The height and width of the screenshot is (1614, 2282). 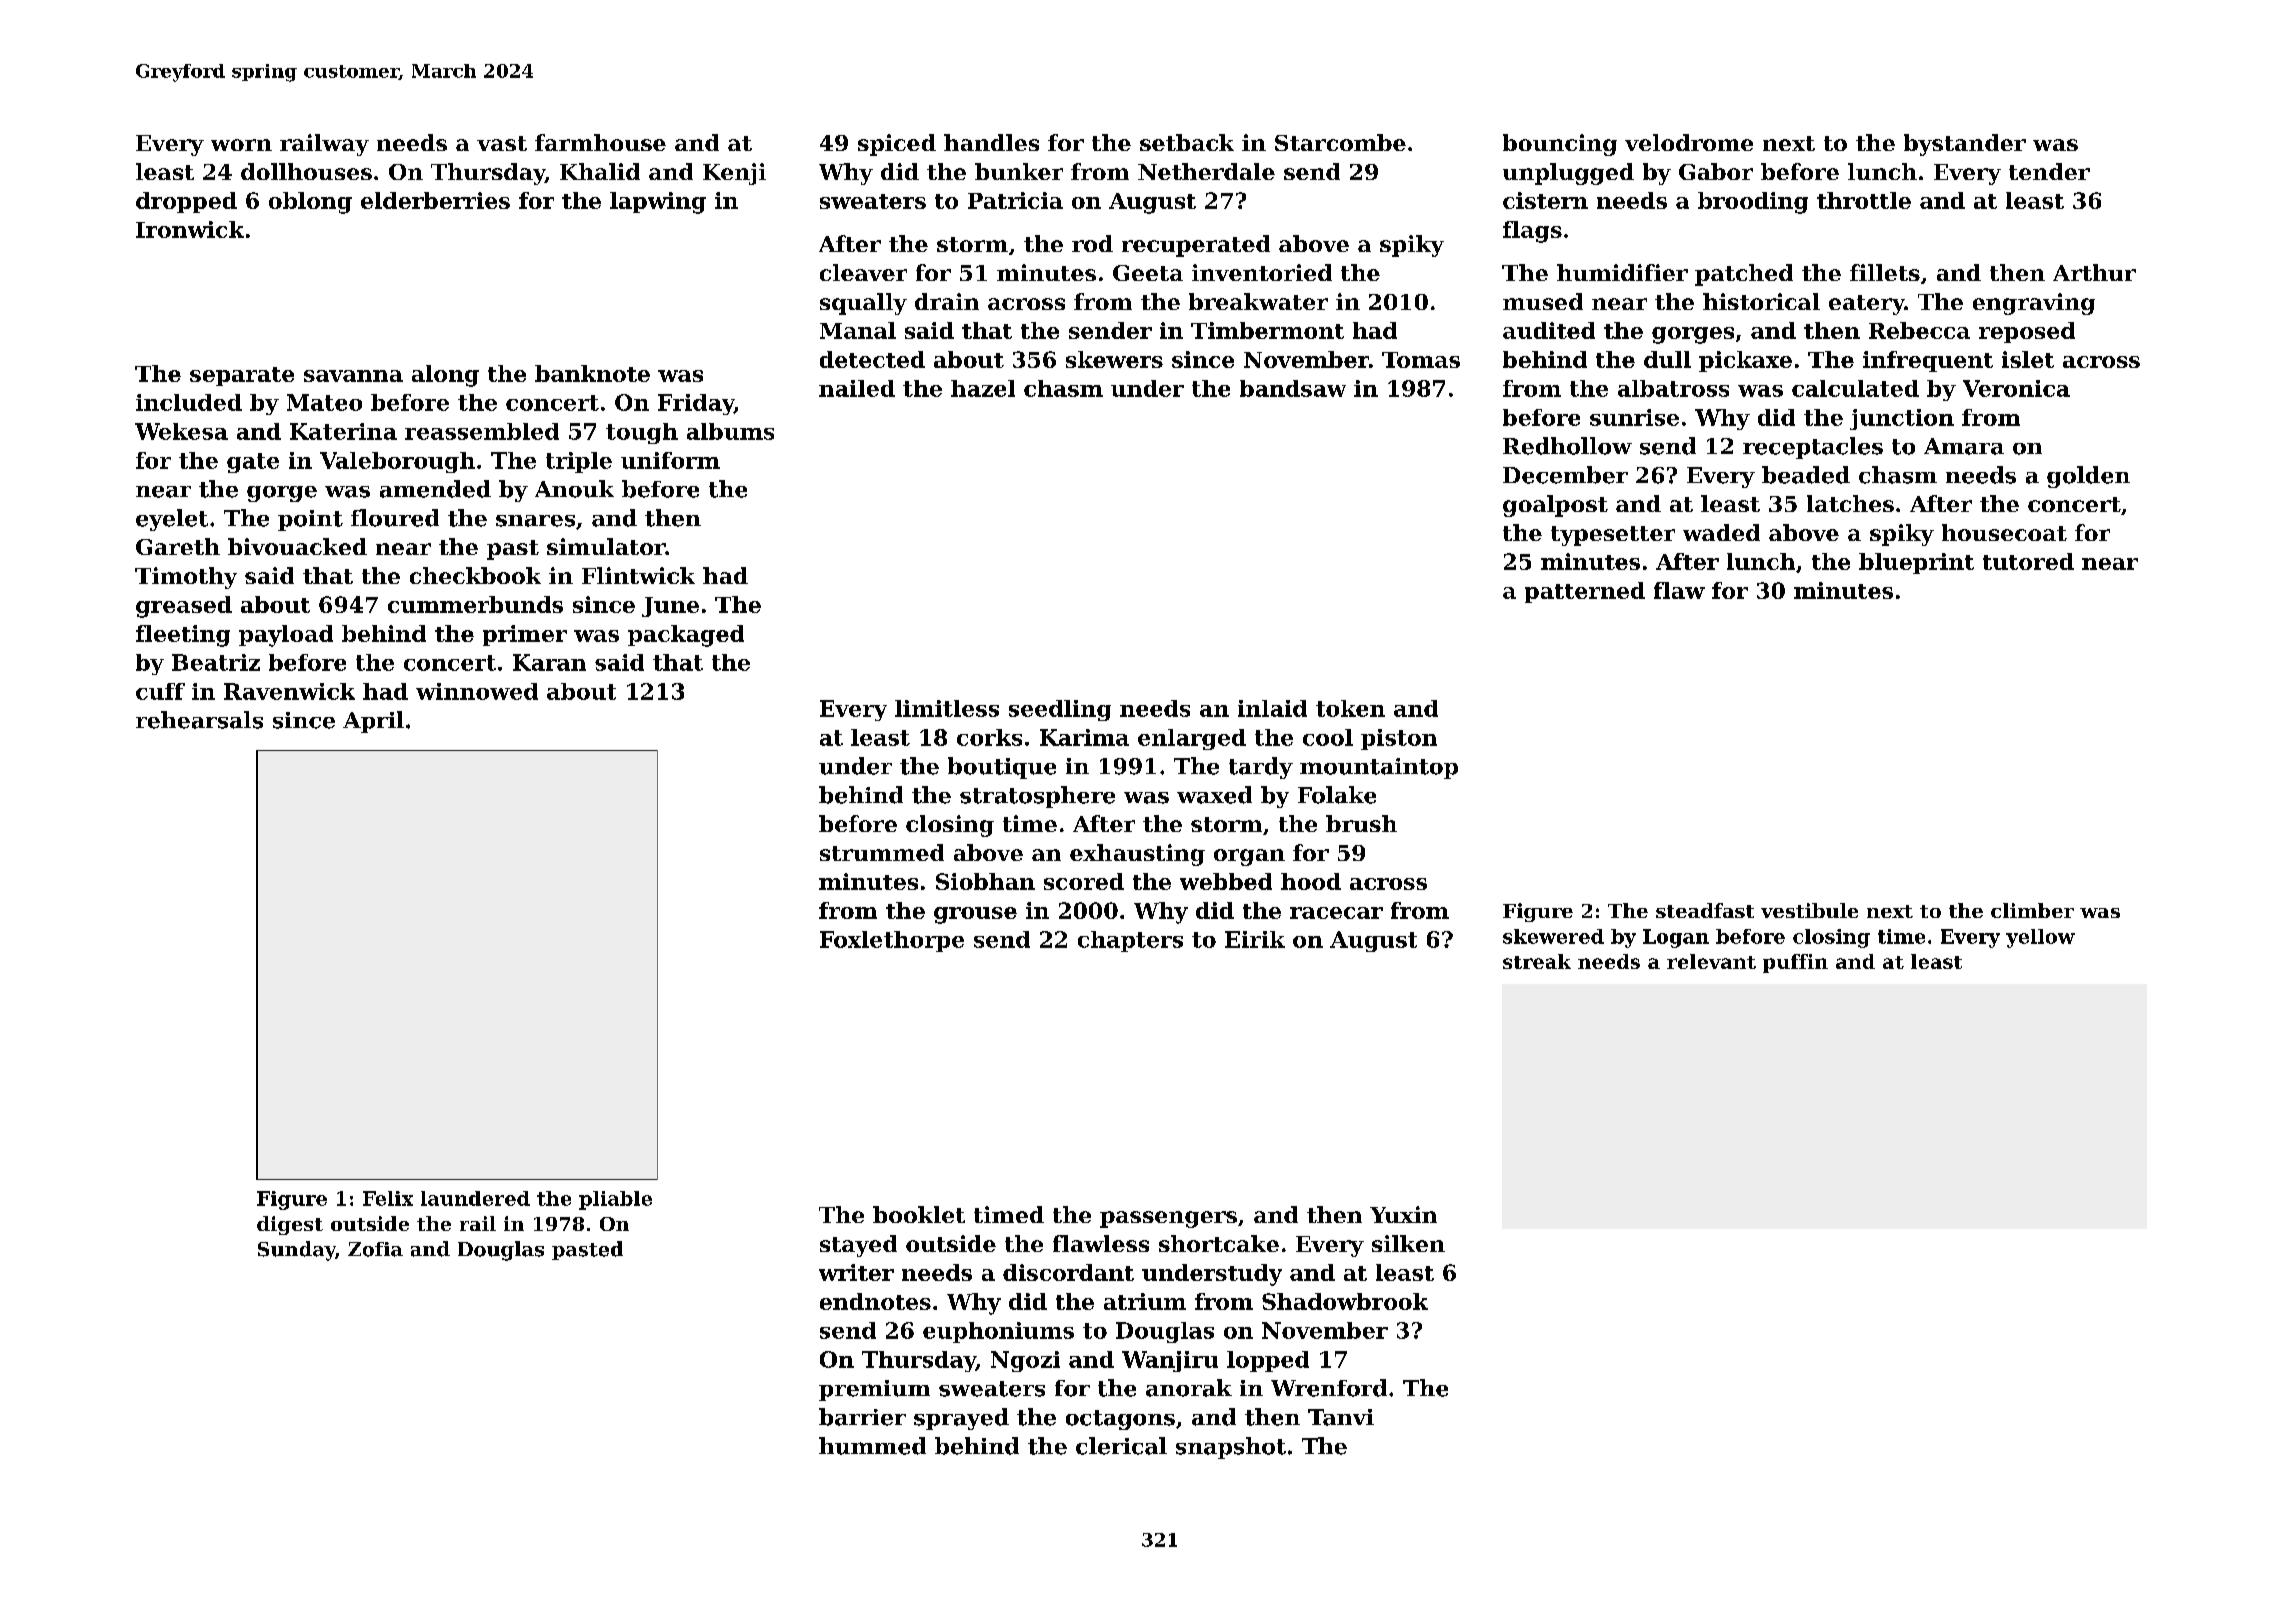 What do you see at coordinates (1060, 710) in the screenshot?
I see `seedling` at bounding box center [1060, 710].
